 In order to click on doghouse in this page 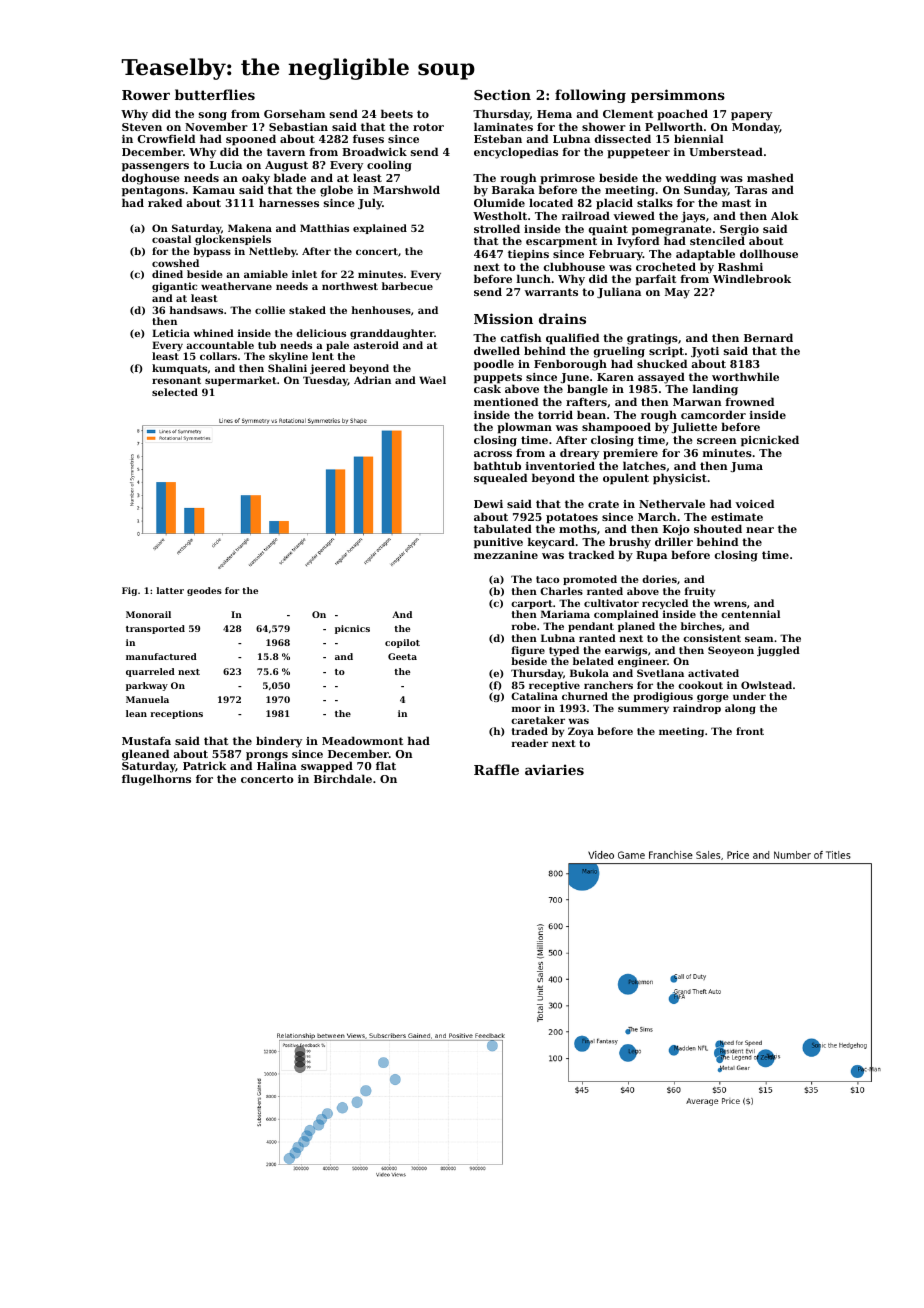, I will do `click(151, 179)`.
